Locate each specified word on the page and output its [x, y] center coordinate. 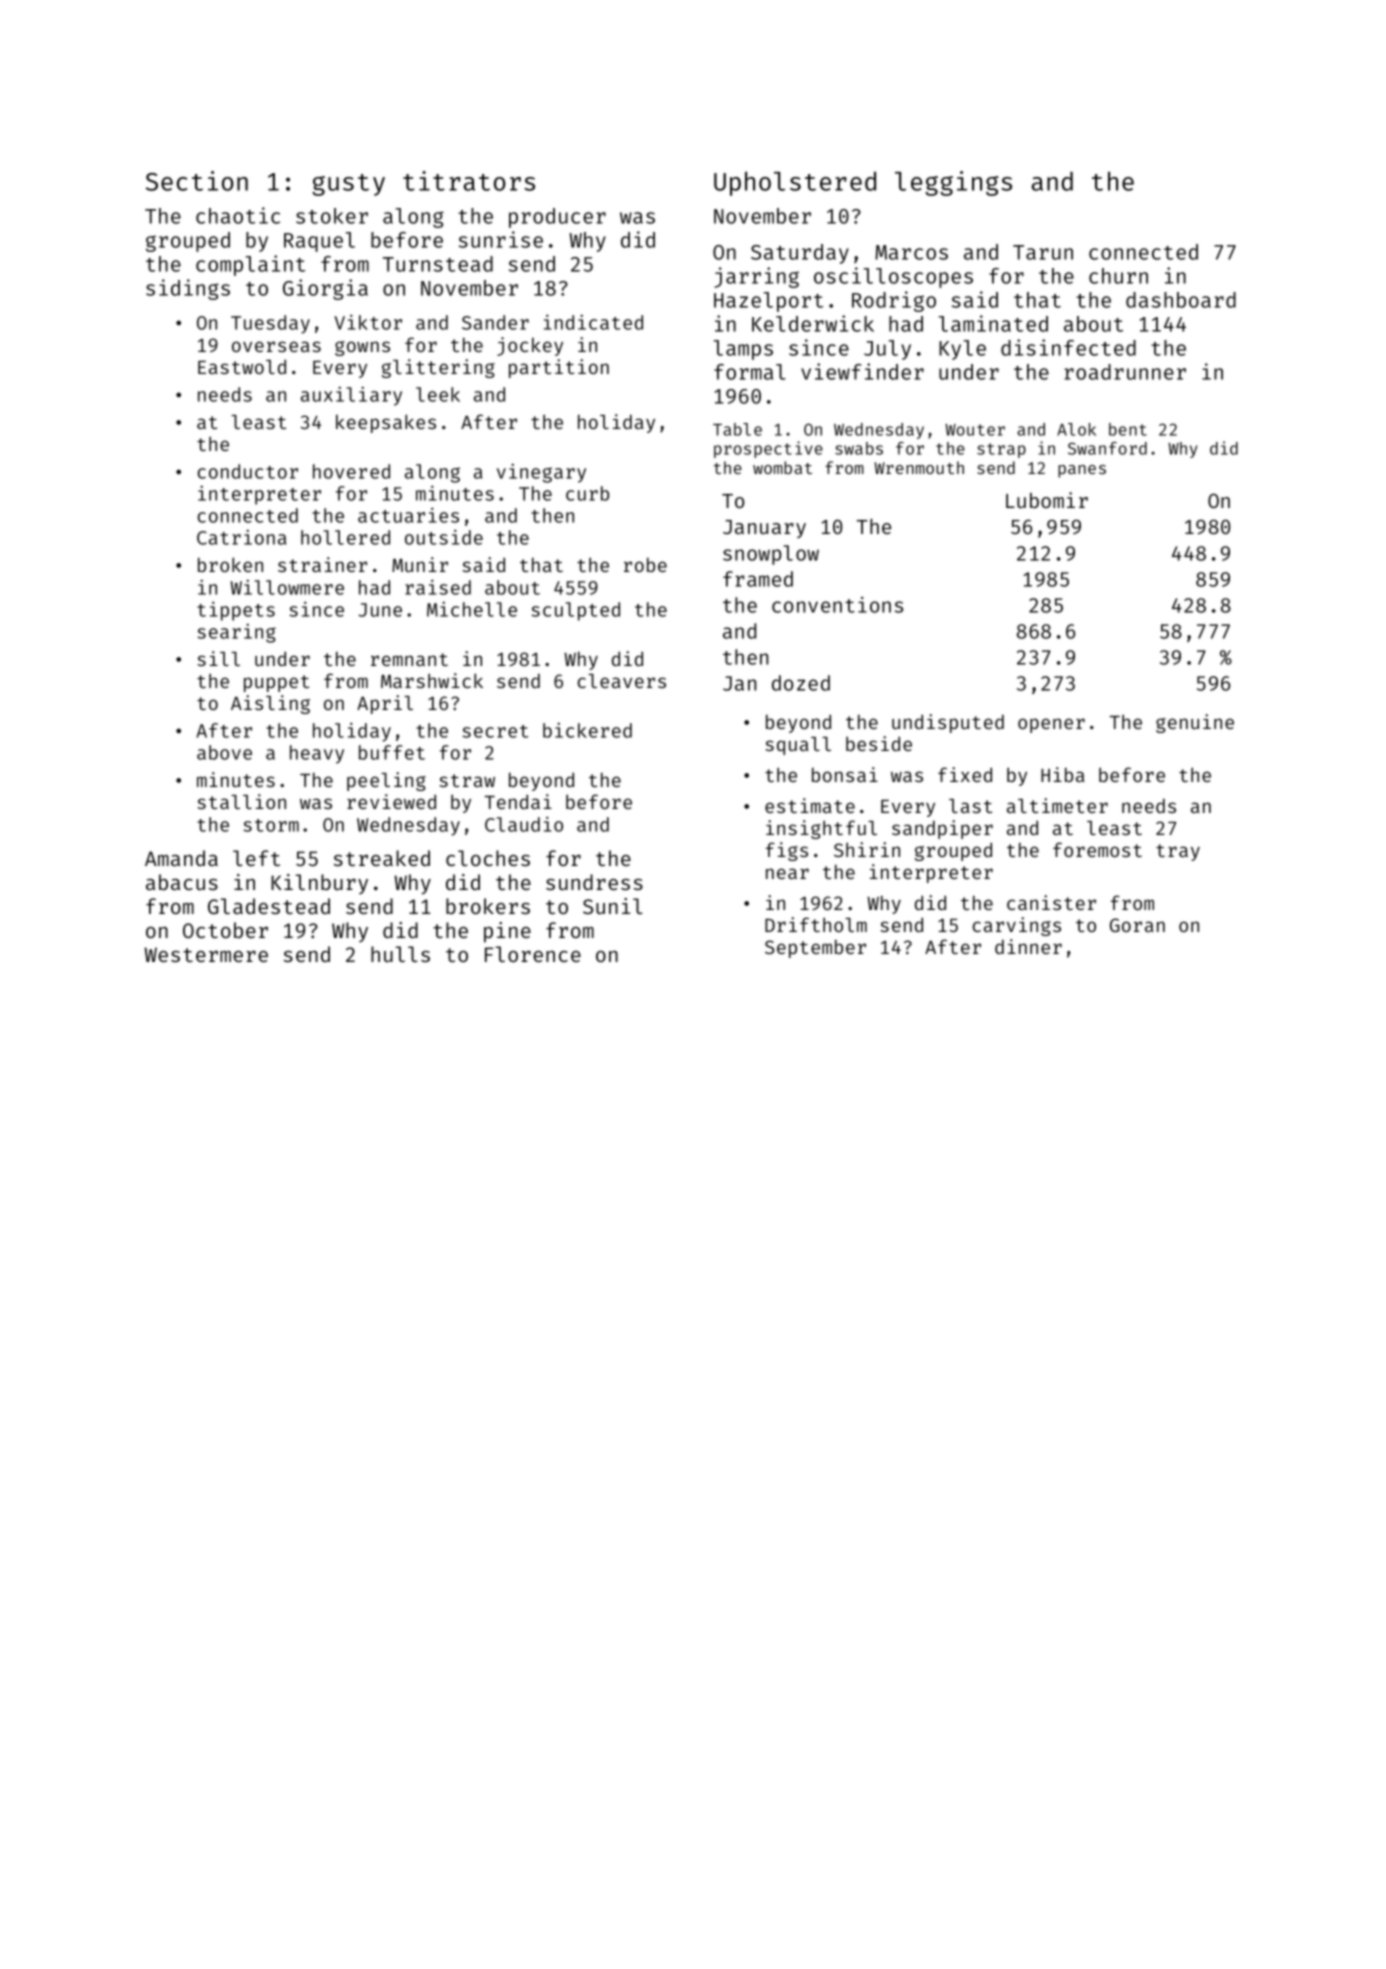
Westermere [206, 954]
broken [230, 564]
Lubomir [1047, 500]
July [887, 350]
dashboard [1181, 300]
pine [507, 932]
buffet [392, 752]
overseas [276, 346]
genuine [1195, 723]
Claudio [524, 824]
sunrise [501, 239]
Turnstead [438, 264]
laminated [993, 323]
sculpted [575, 611]
